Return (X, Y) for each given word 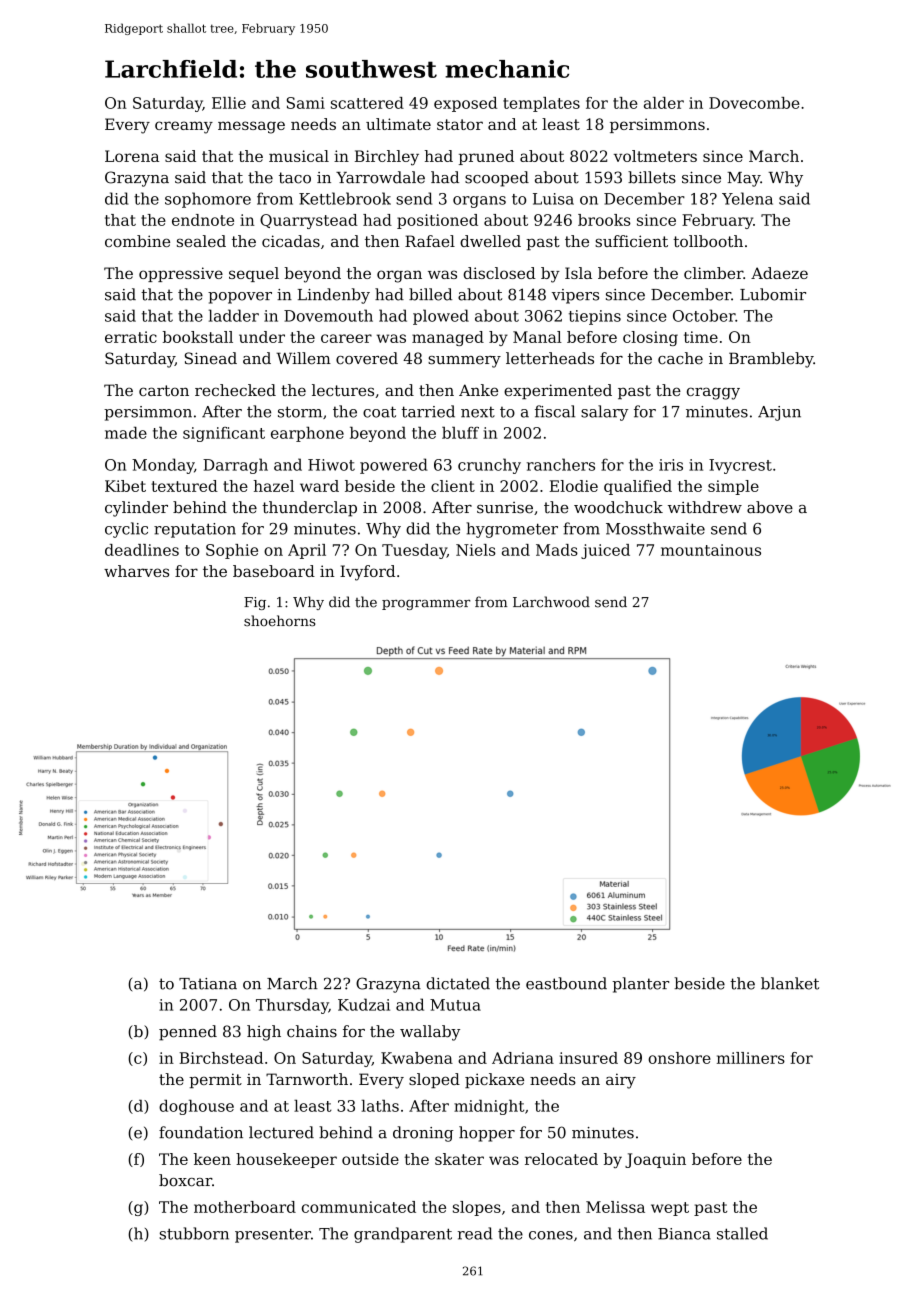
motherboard (245, 1207)
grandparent (403, 1235)
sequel (254, 274)
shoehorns (280, 620)
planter (641, 985)
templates (541, 104)
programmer (426, 605)
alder (664, 103)
